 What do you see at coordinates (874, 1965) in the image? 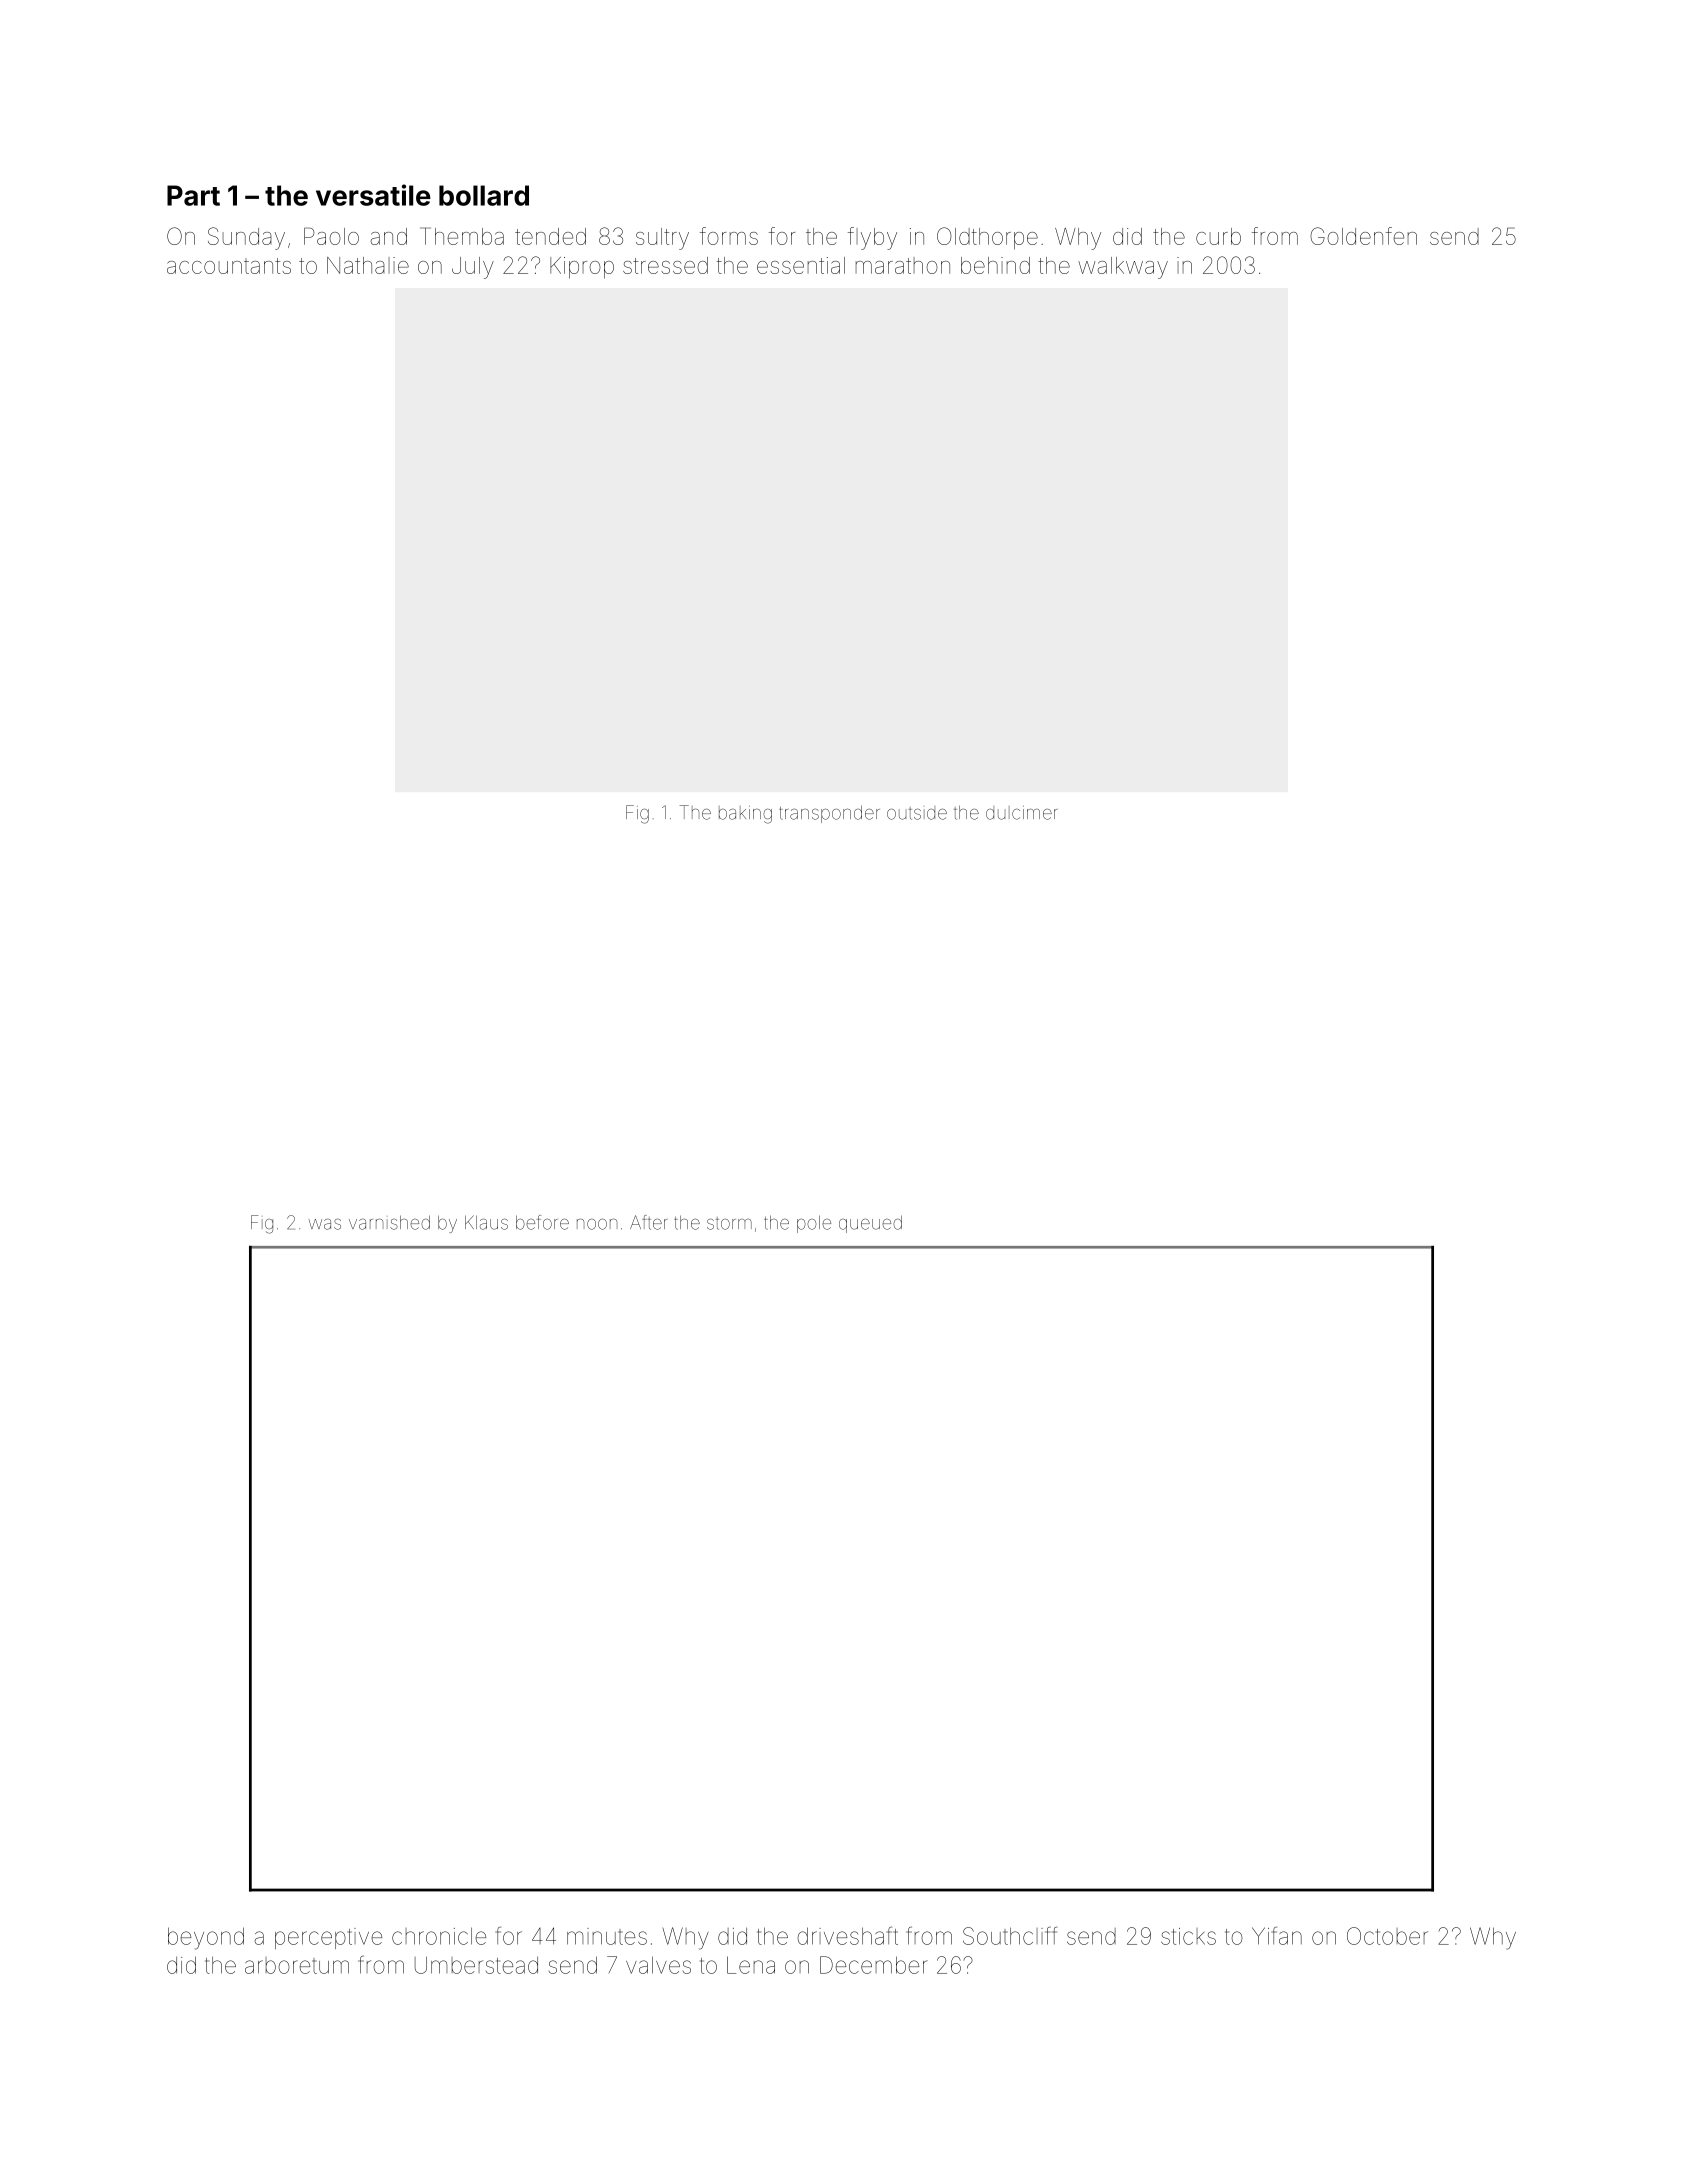
I see `December` at bounding box center [874, 1965].
